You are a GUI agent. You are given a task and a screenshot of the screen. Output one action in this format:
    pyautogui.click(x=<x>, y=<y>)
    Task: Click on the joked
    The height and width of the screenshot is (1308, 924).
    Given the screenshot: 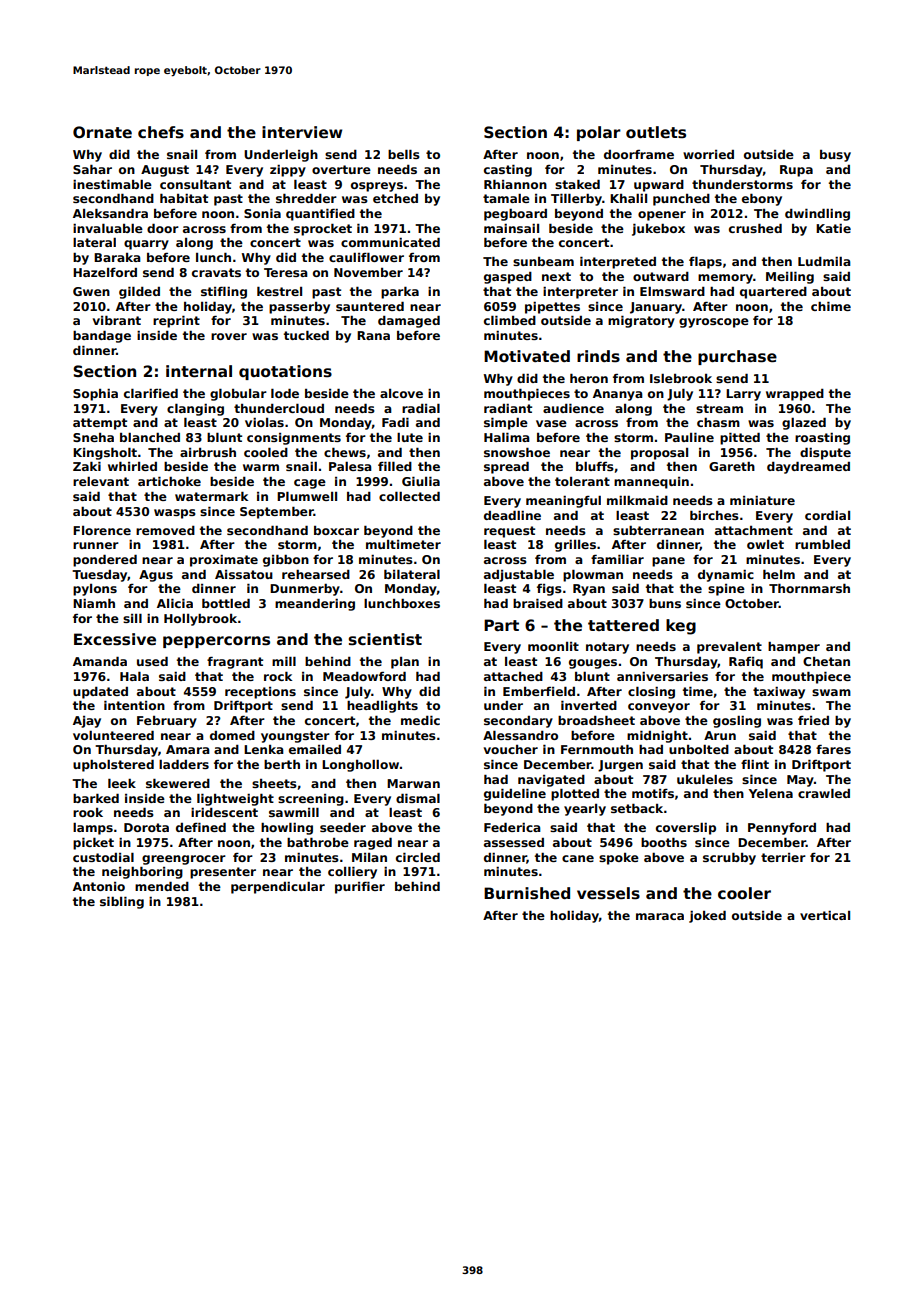 What is the action you would take?
    pyautogui.click(x=707, y=917)
